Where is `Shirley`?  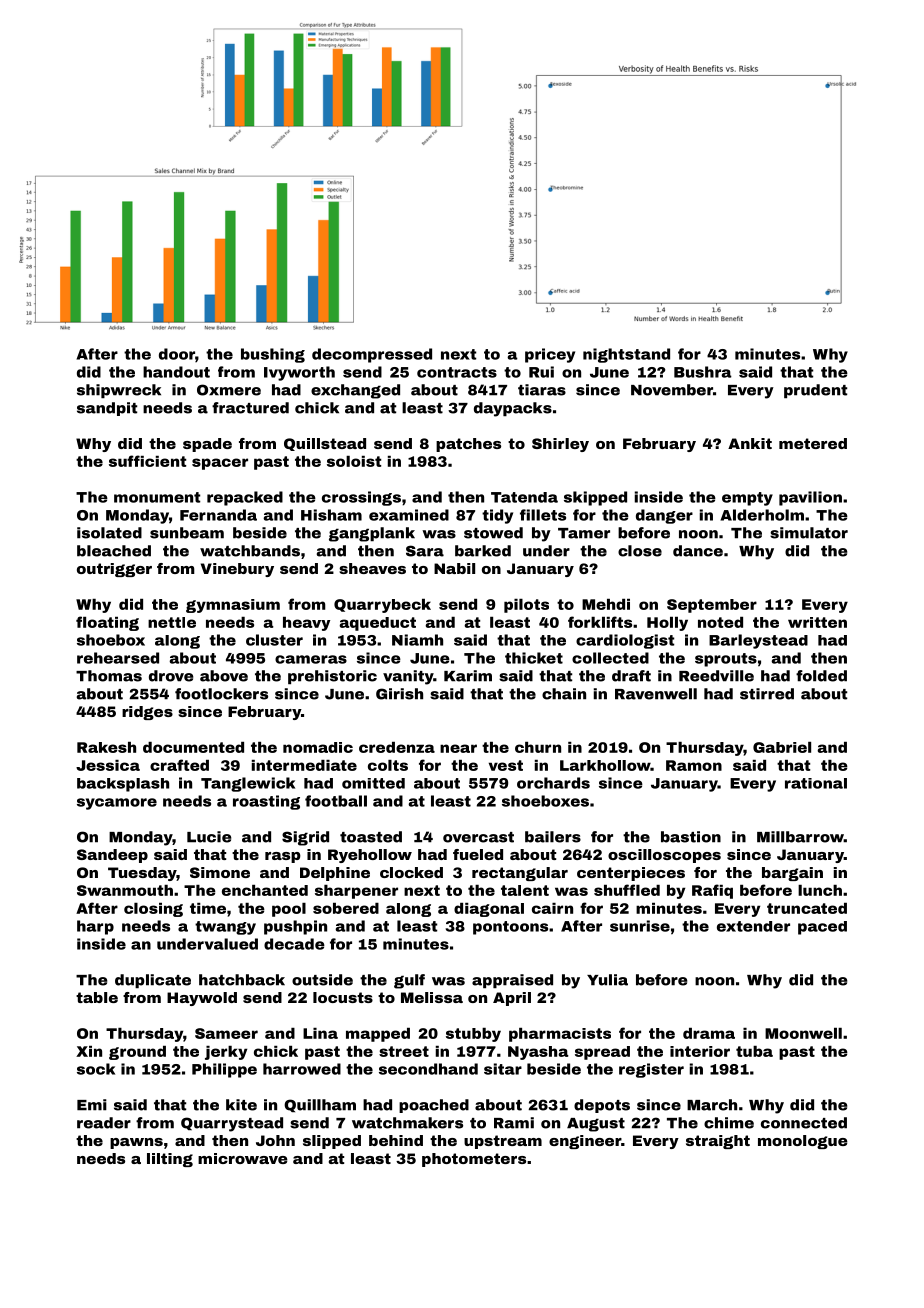
Shirley is located at coordinates (560, 445).
